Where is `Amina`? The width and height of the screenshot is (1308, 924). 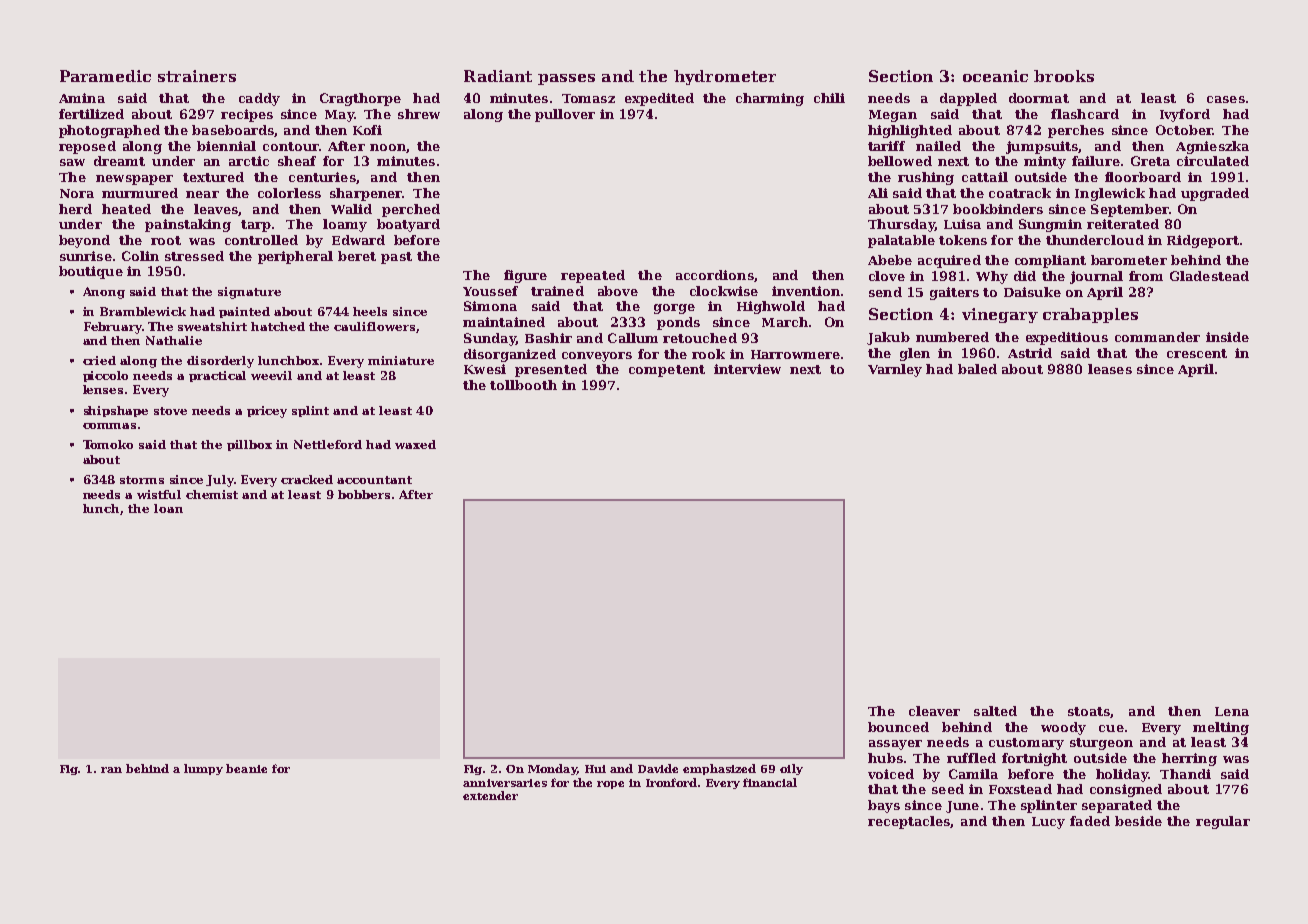
Amina is located at coordinates (82, 98).
